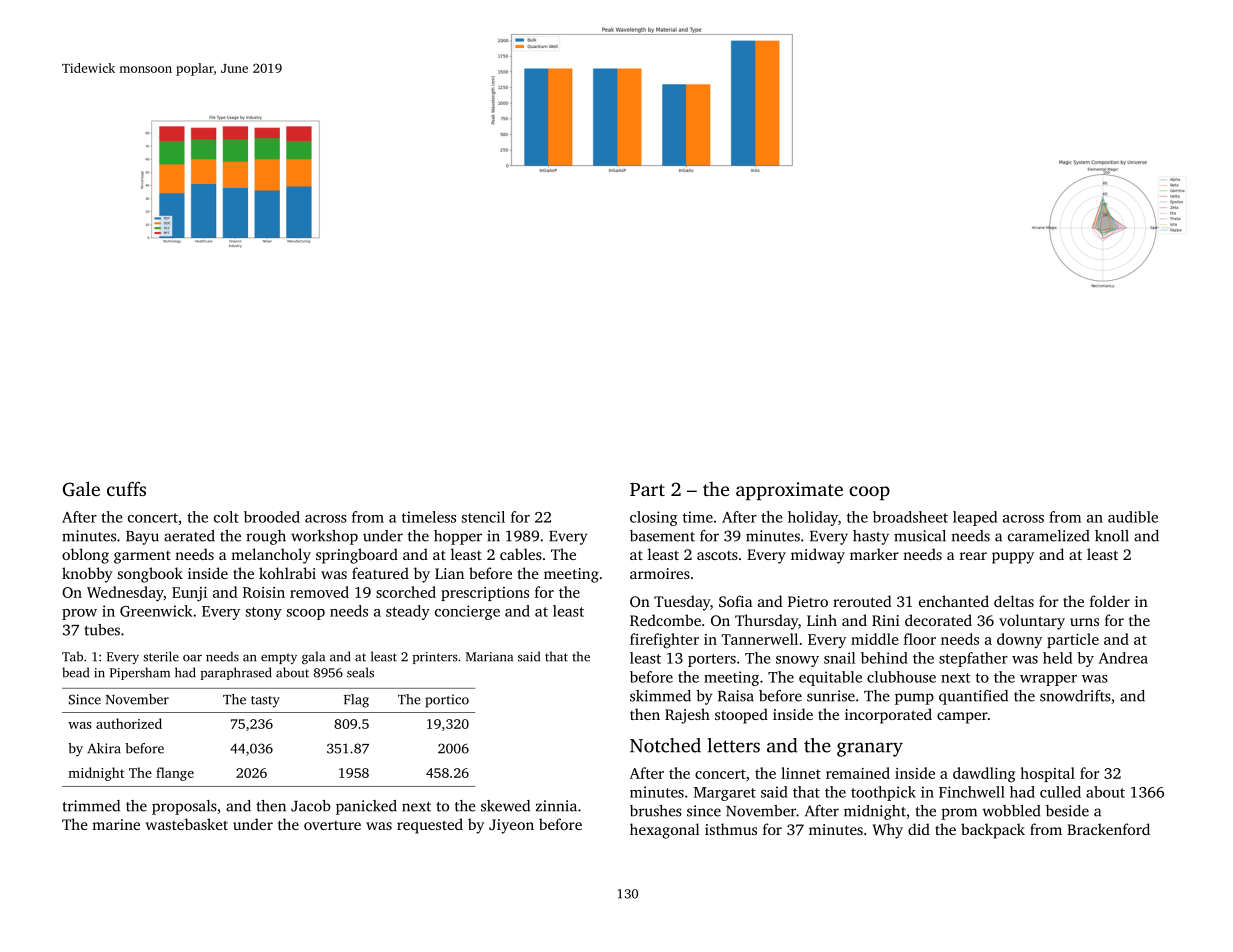  What do you see at coordinates (712, 660) in the page?
I see `porters` at bounding box center [712, 660].
